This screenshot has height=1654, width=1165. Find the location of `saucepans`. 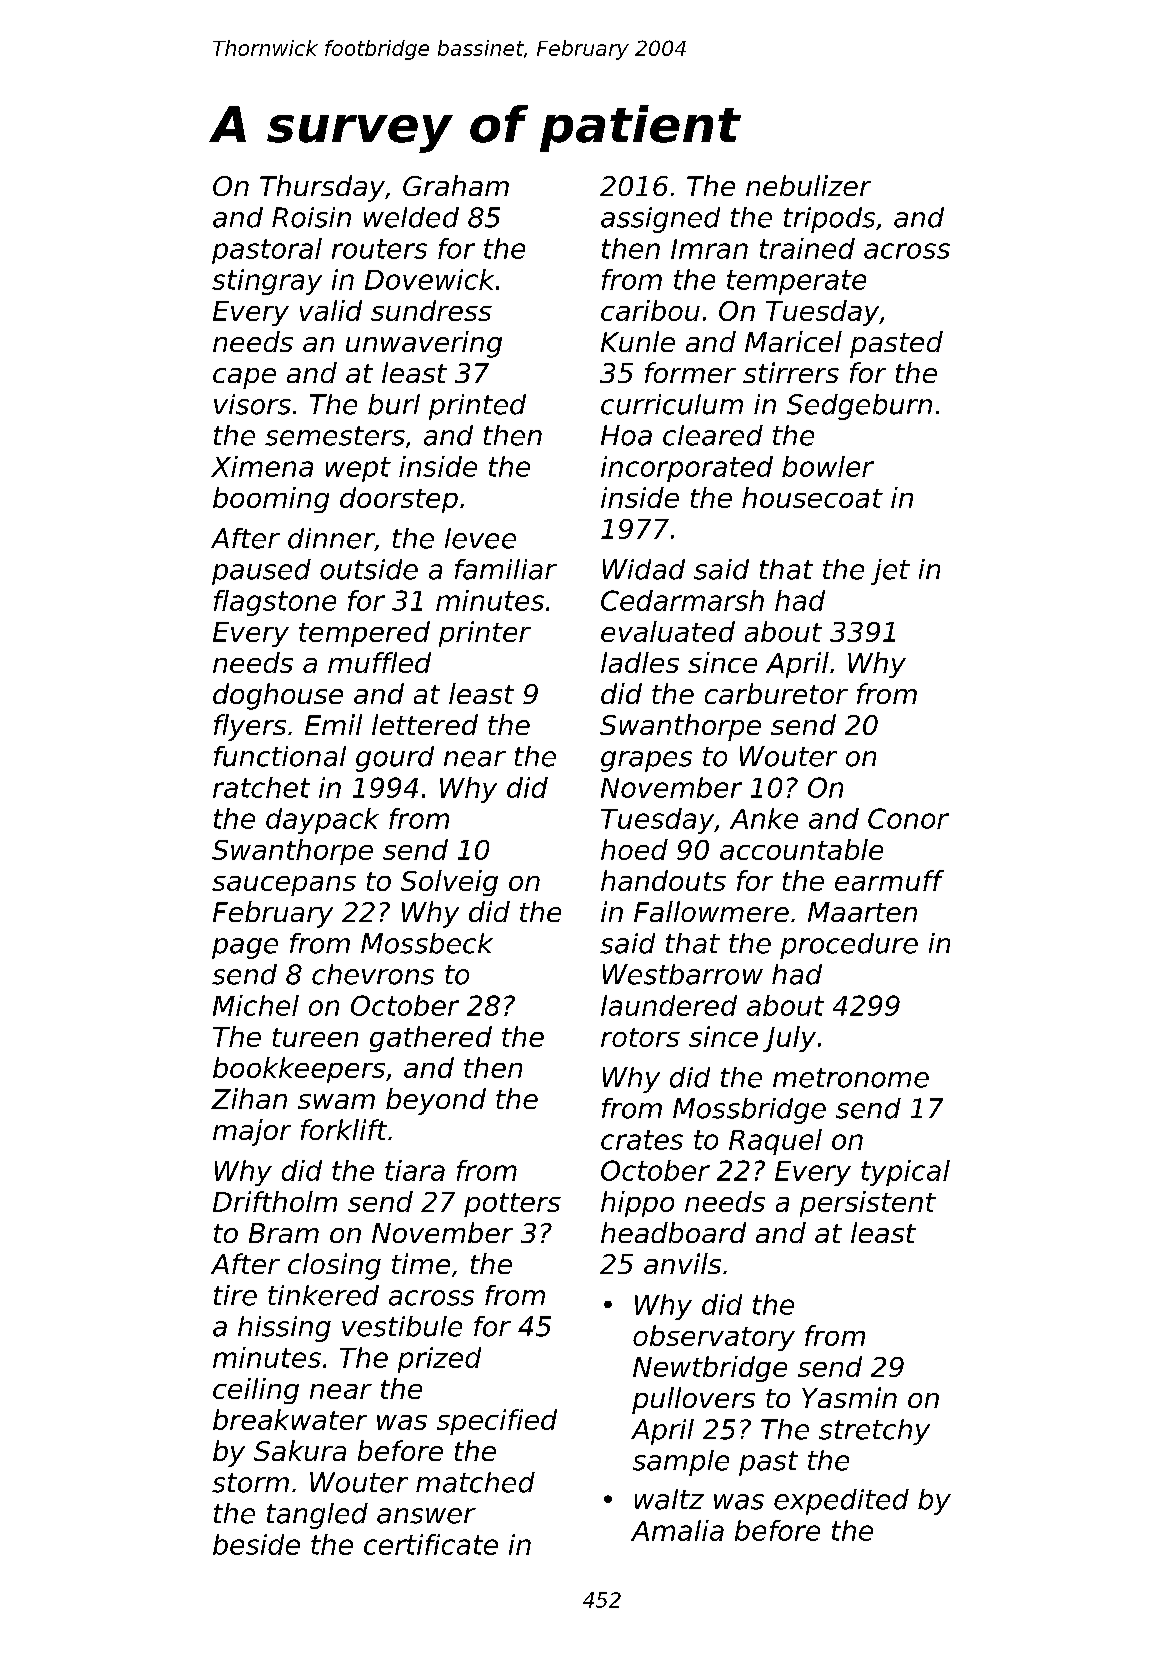

saucepans is located at coordinates (284, 886).
